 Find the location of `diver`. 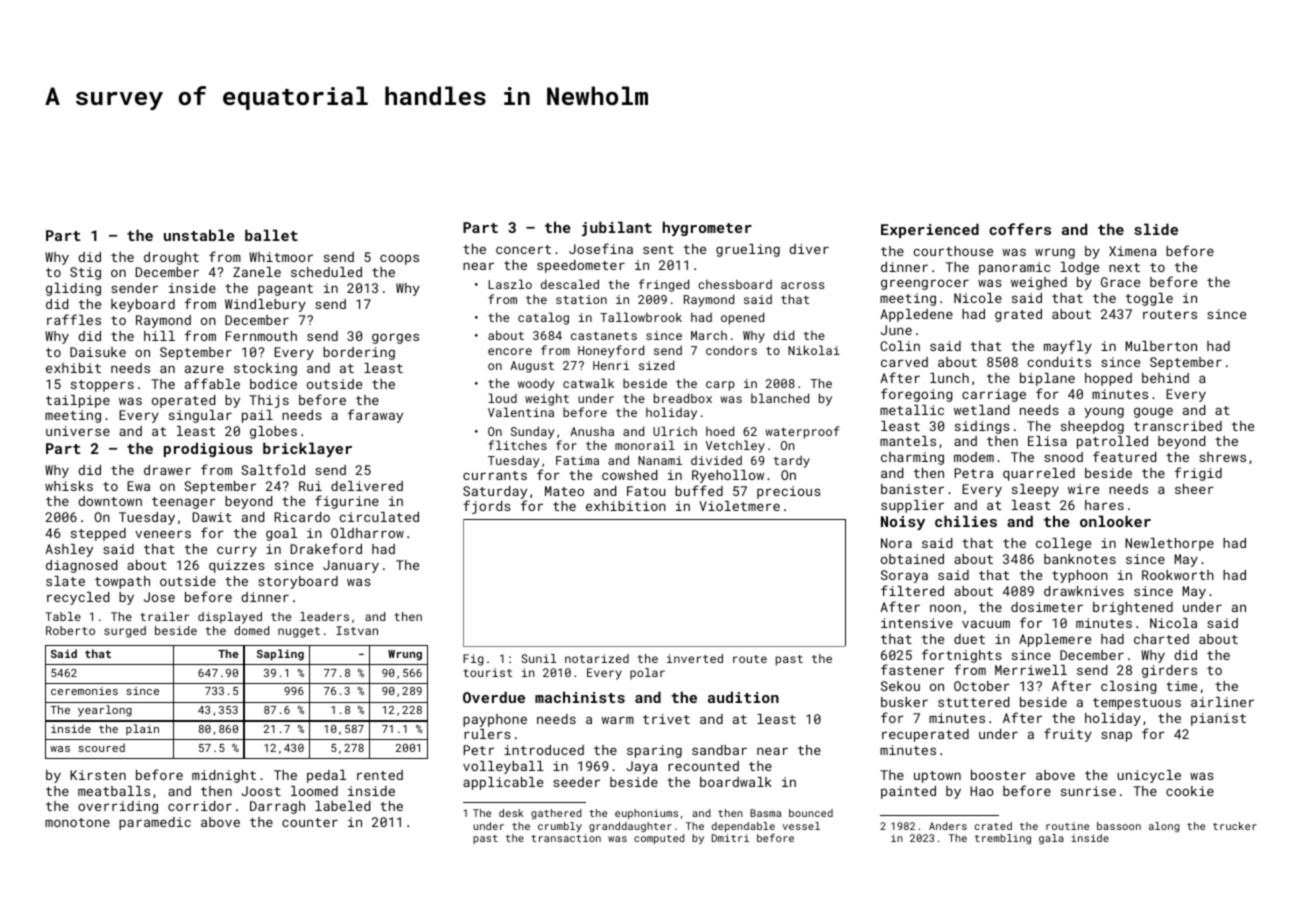

diver is located at coordinates (809, 249).
